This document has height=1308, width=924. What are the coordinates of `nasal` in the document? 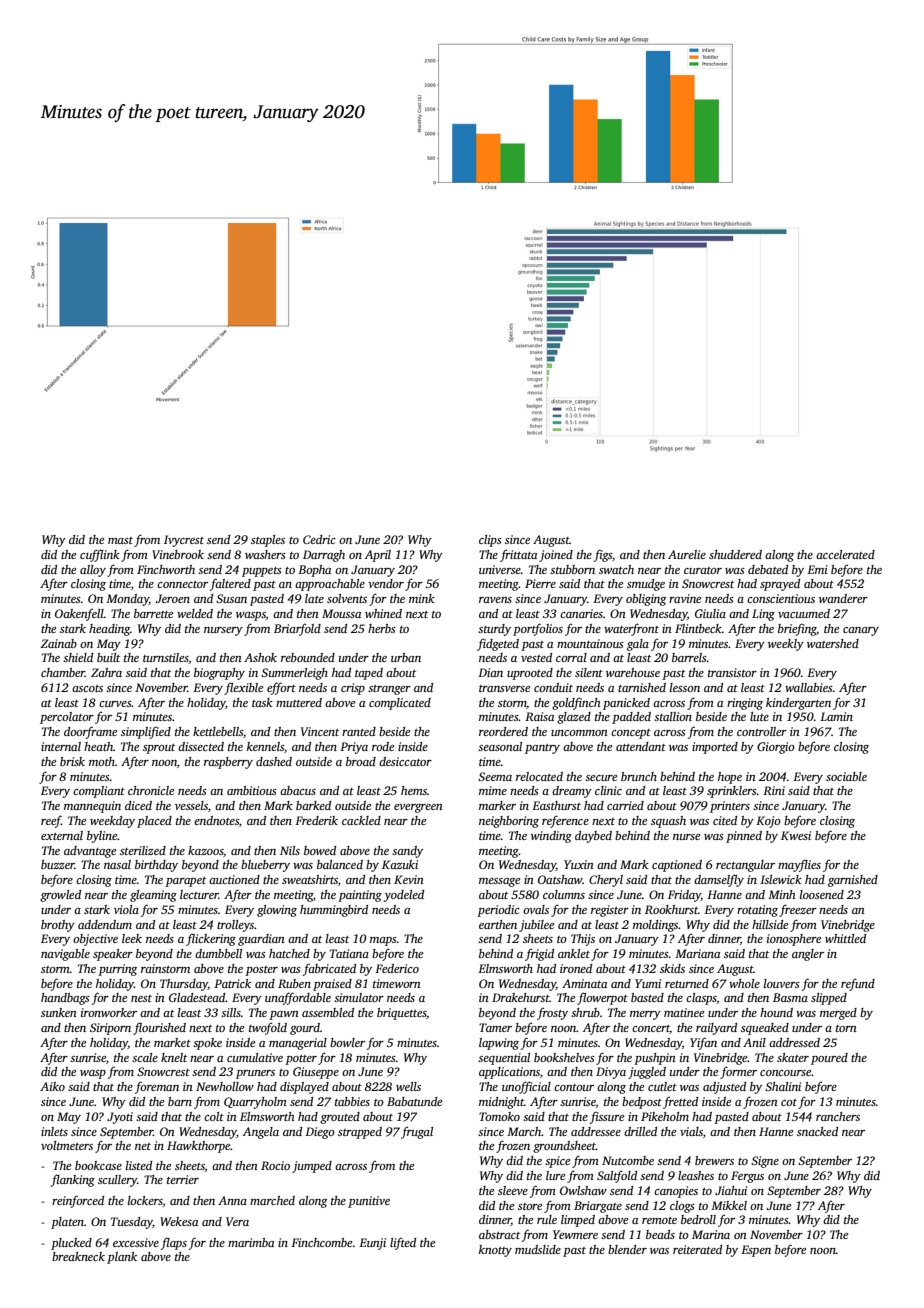 It's located at (117, 864).
